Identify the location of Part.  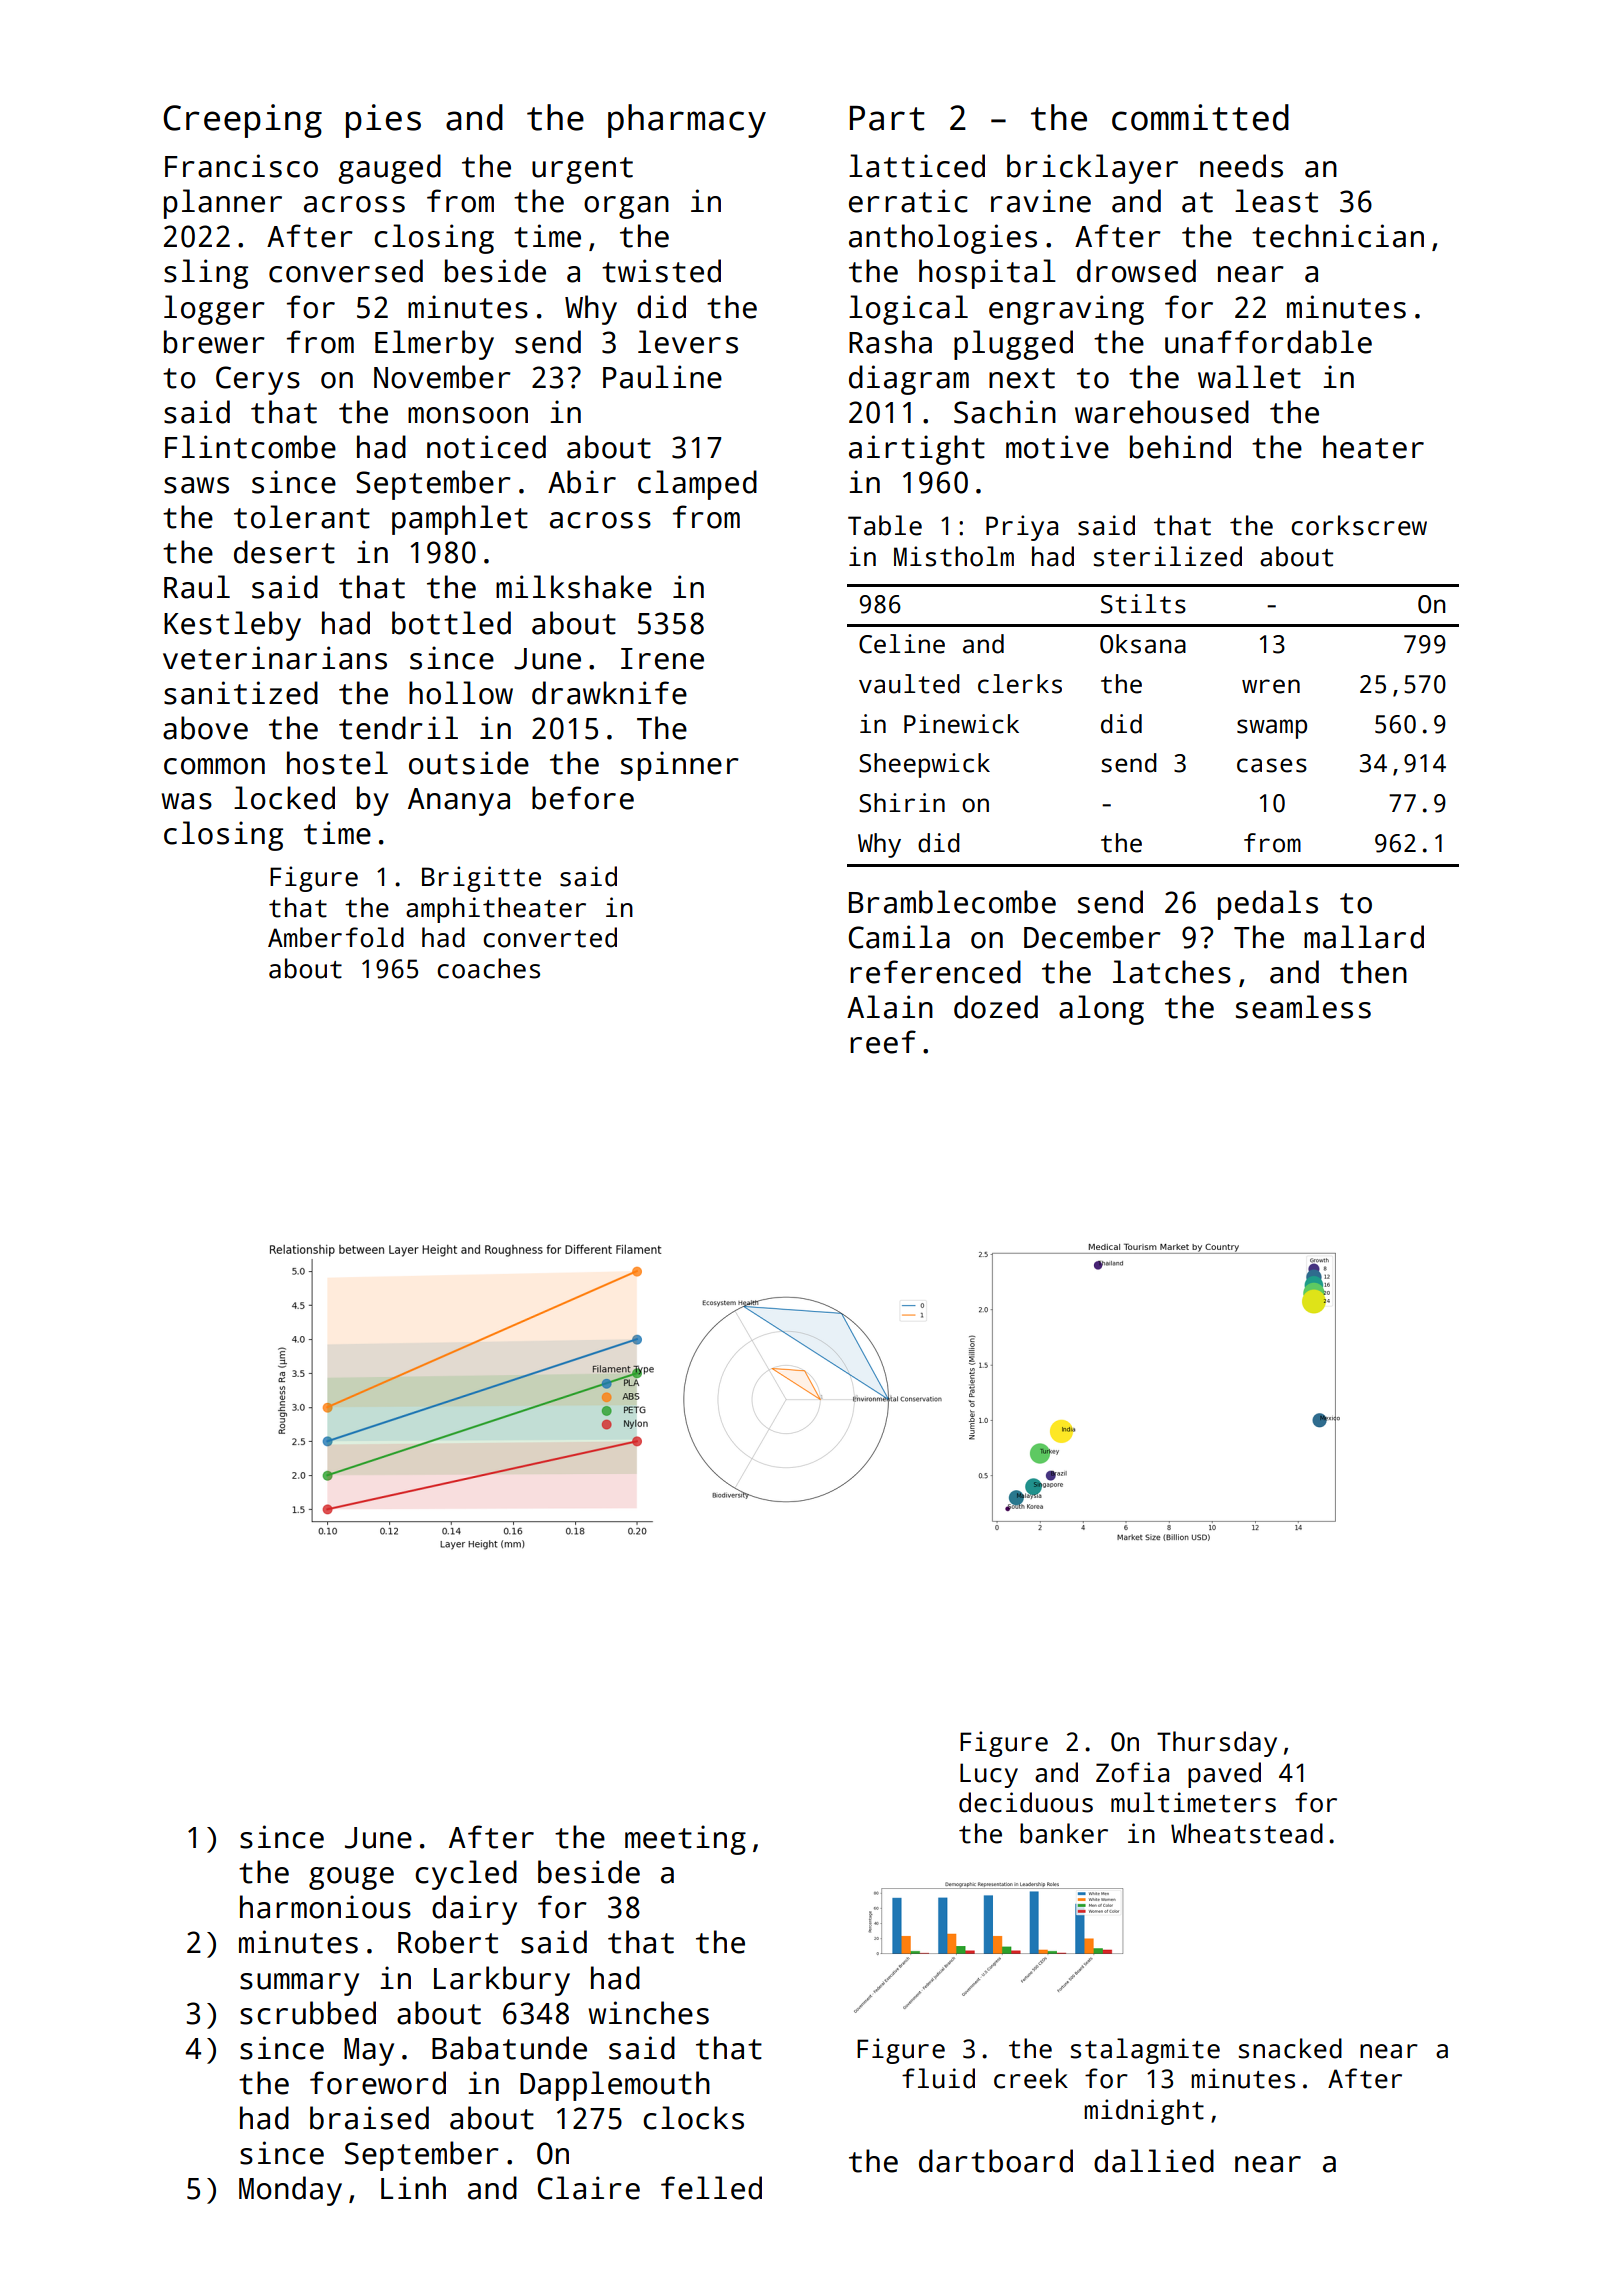
(887, 118).
